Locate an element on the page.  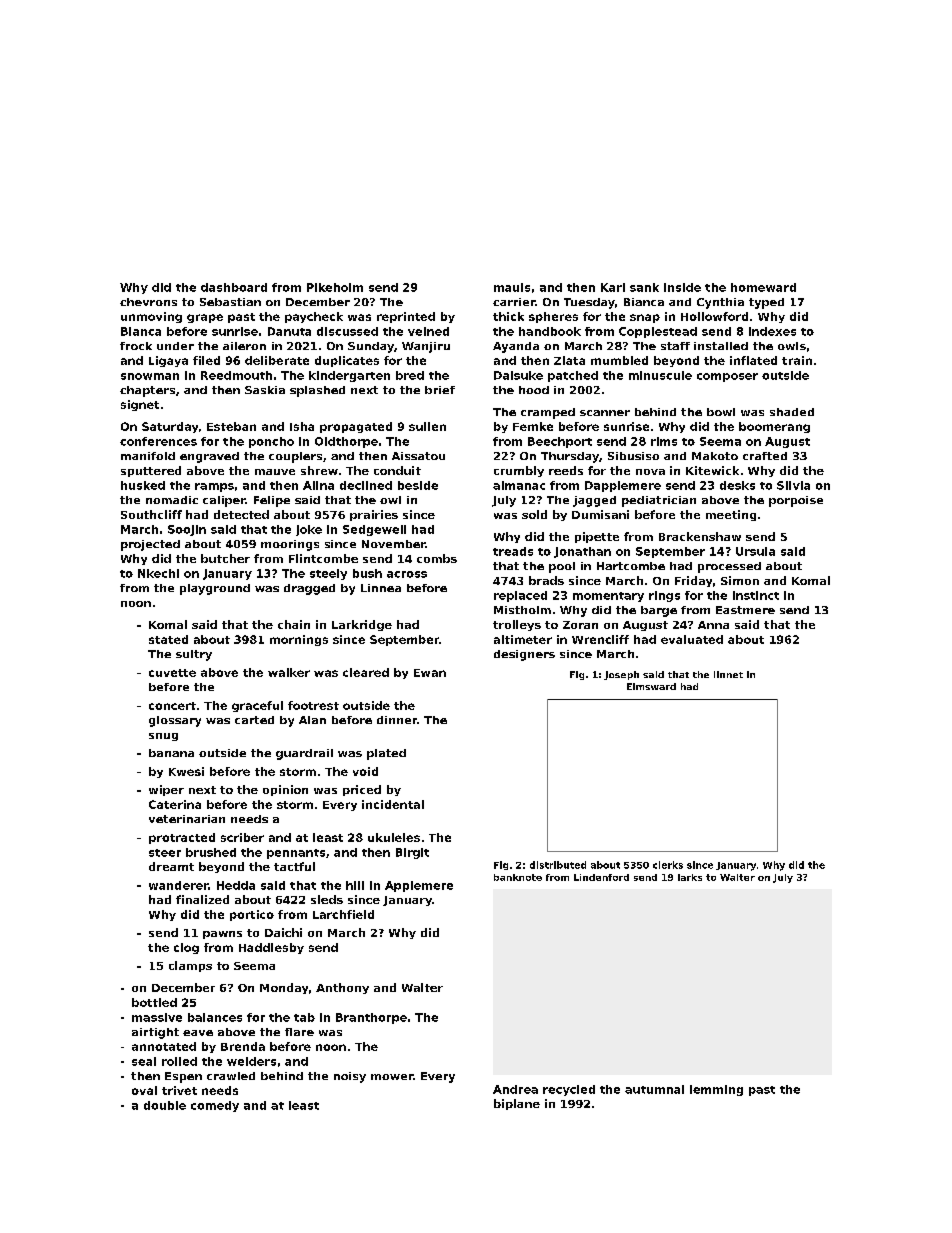
comedy is located at coordinates (215, 1106).
